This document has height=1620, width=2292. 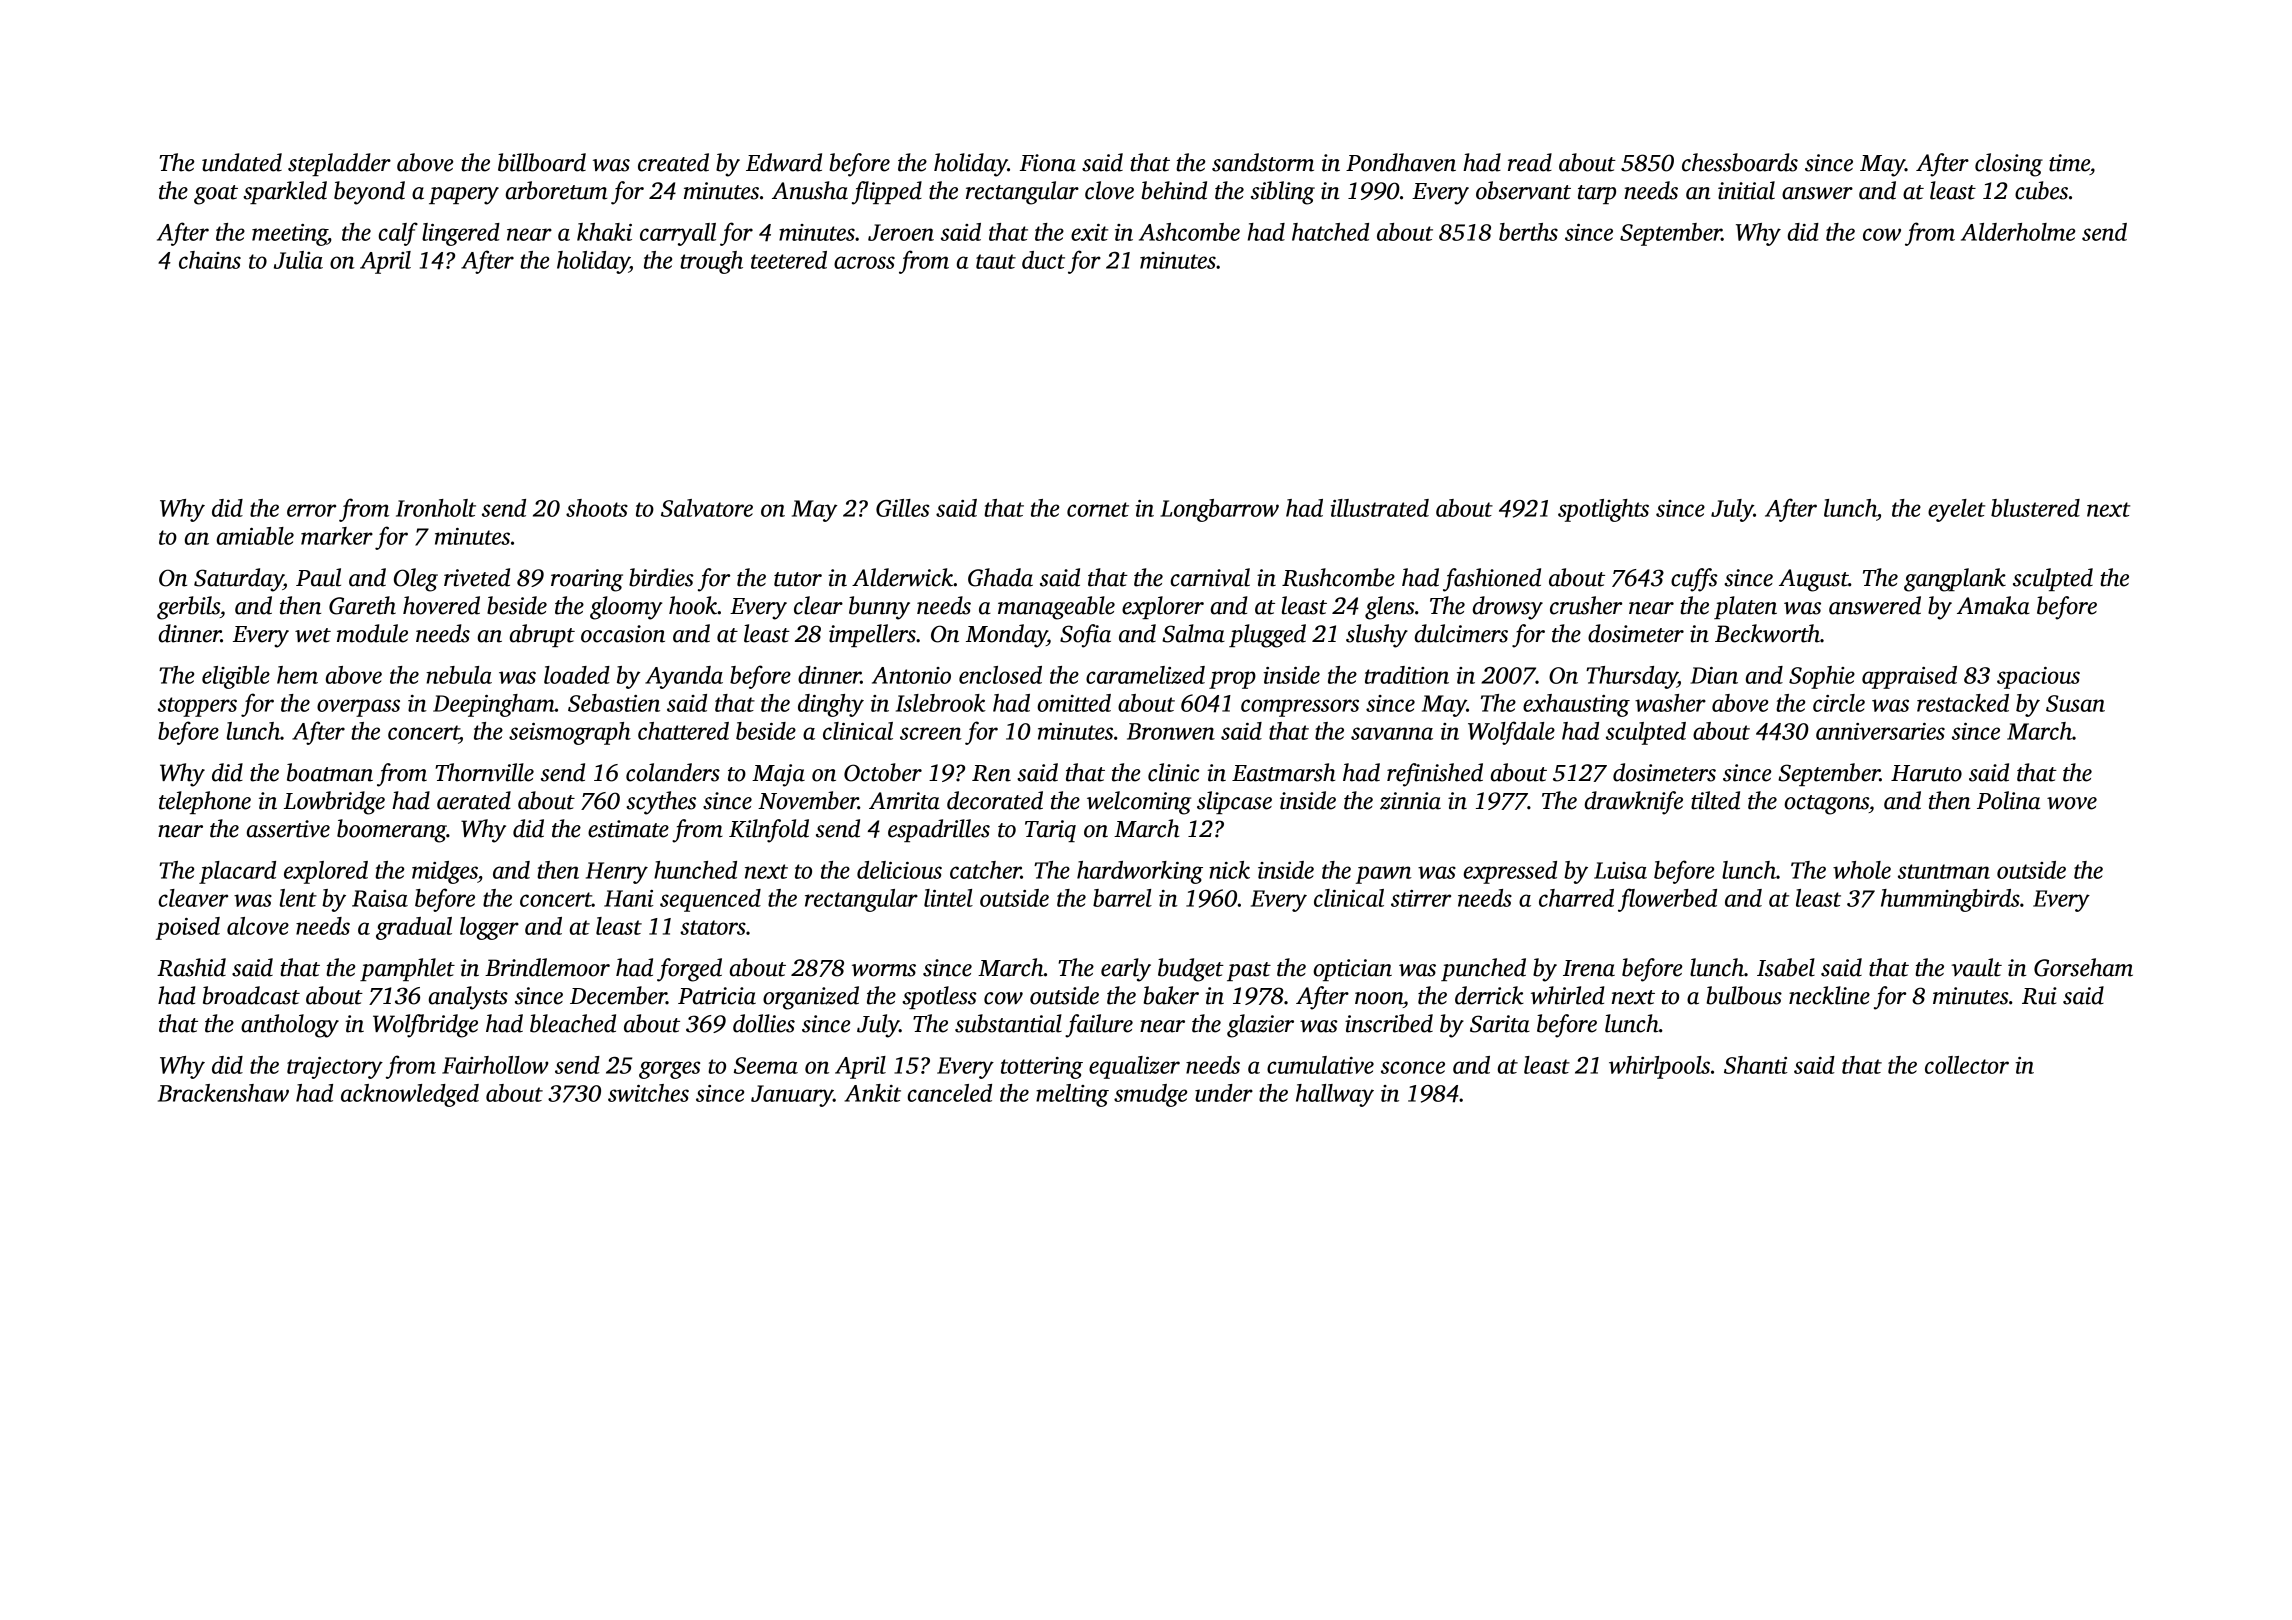 What do you see at coordinates (542, 162) in the document?
I see `billboard` at bounding box center [542, 162].
